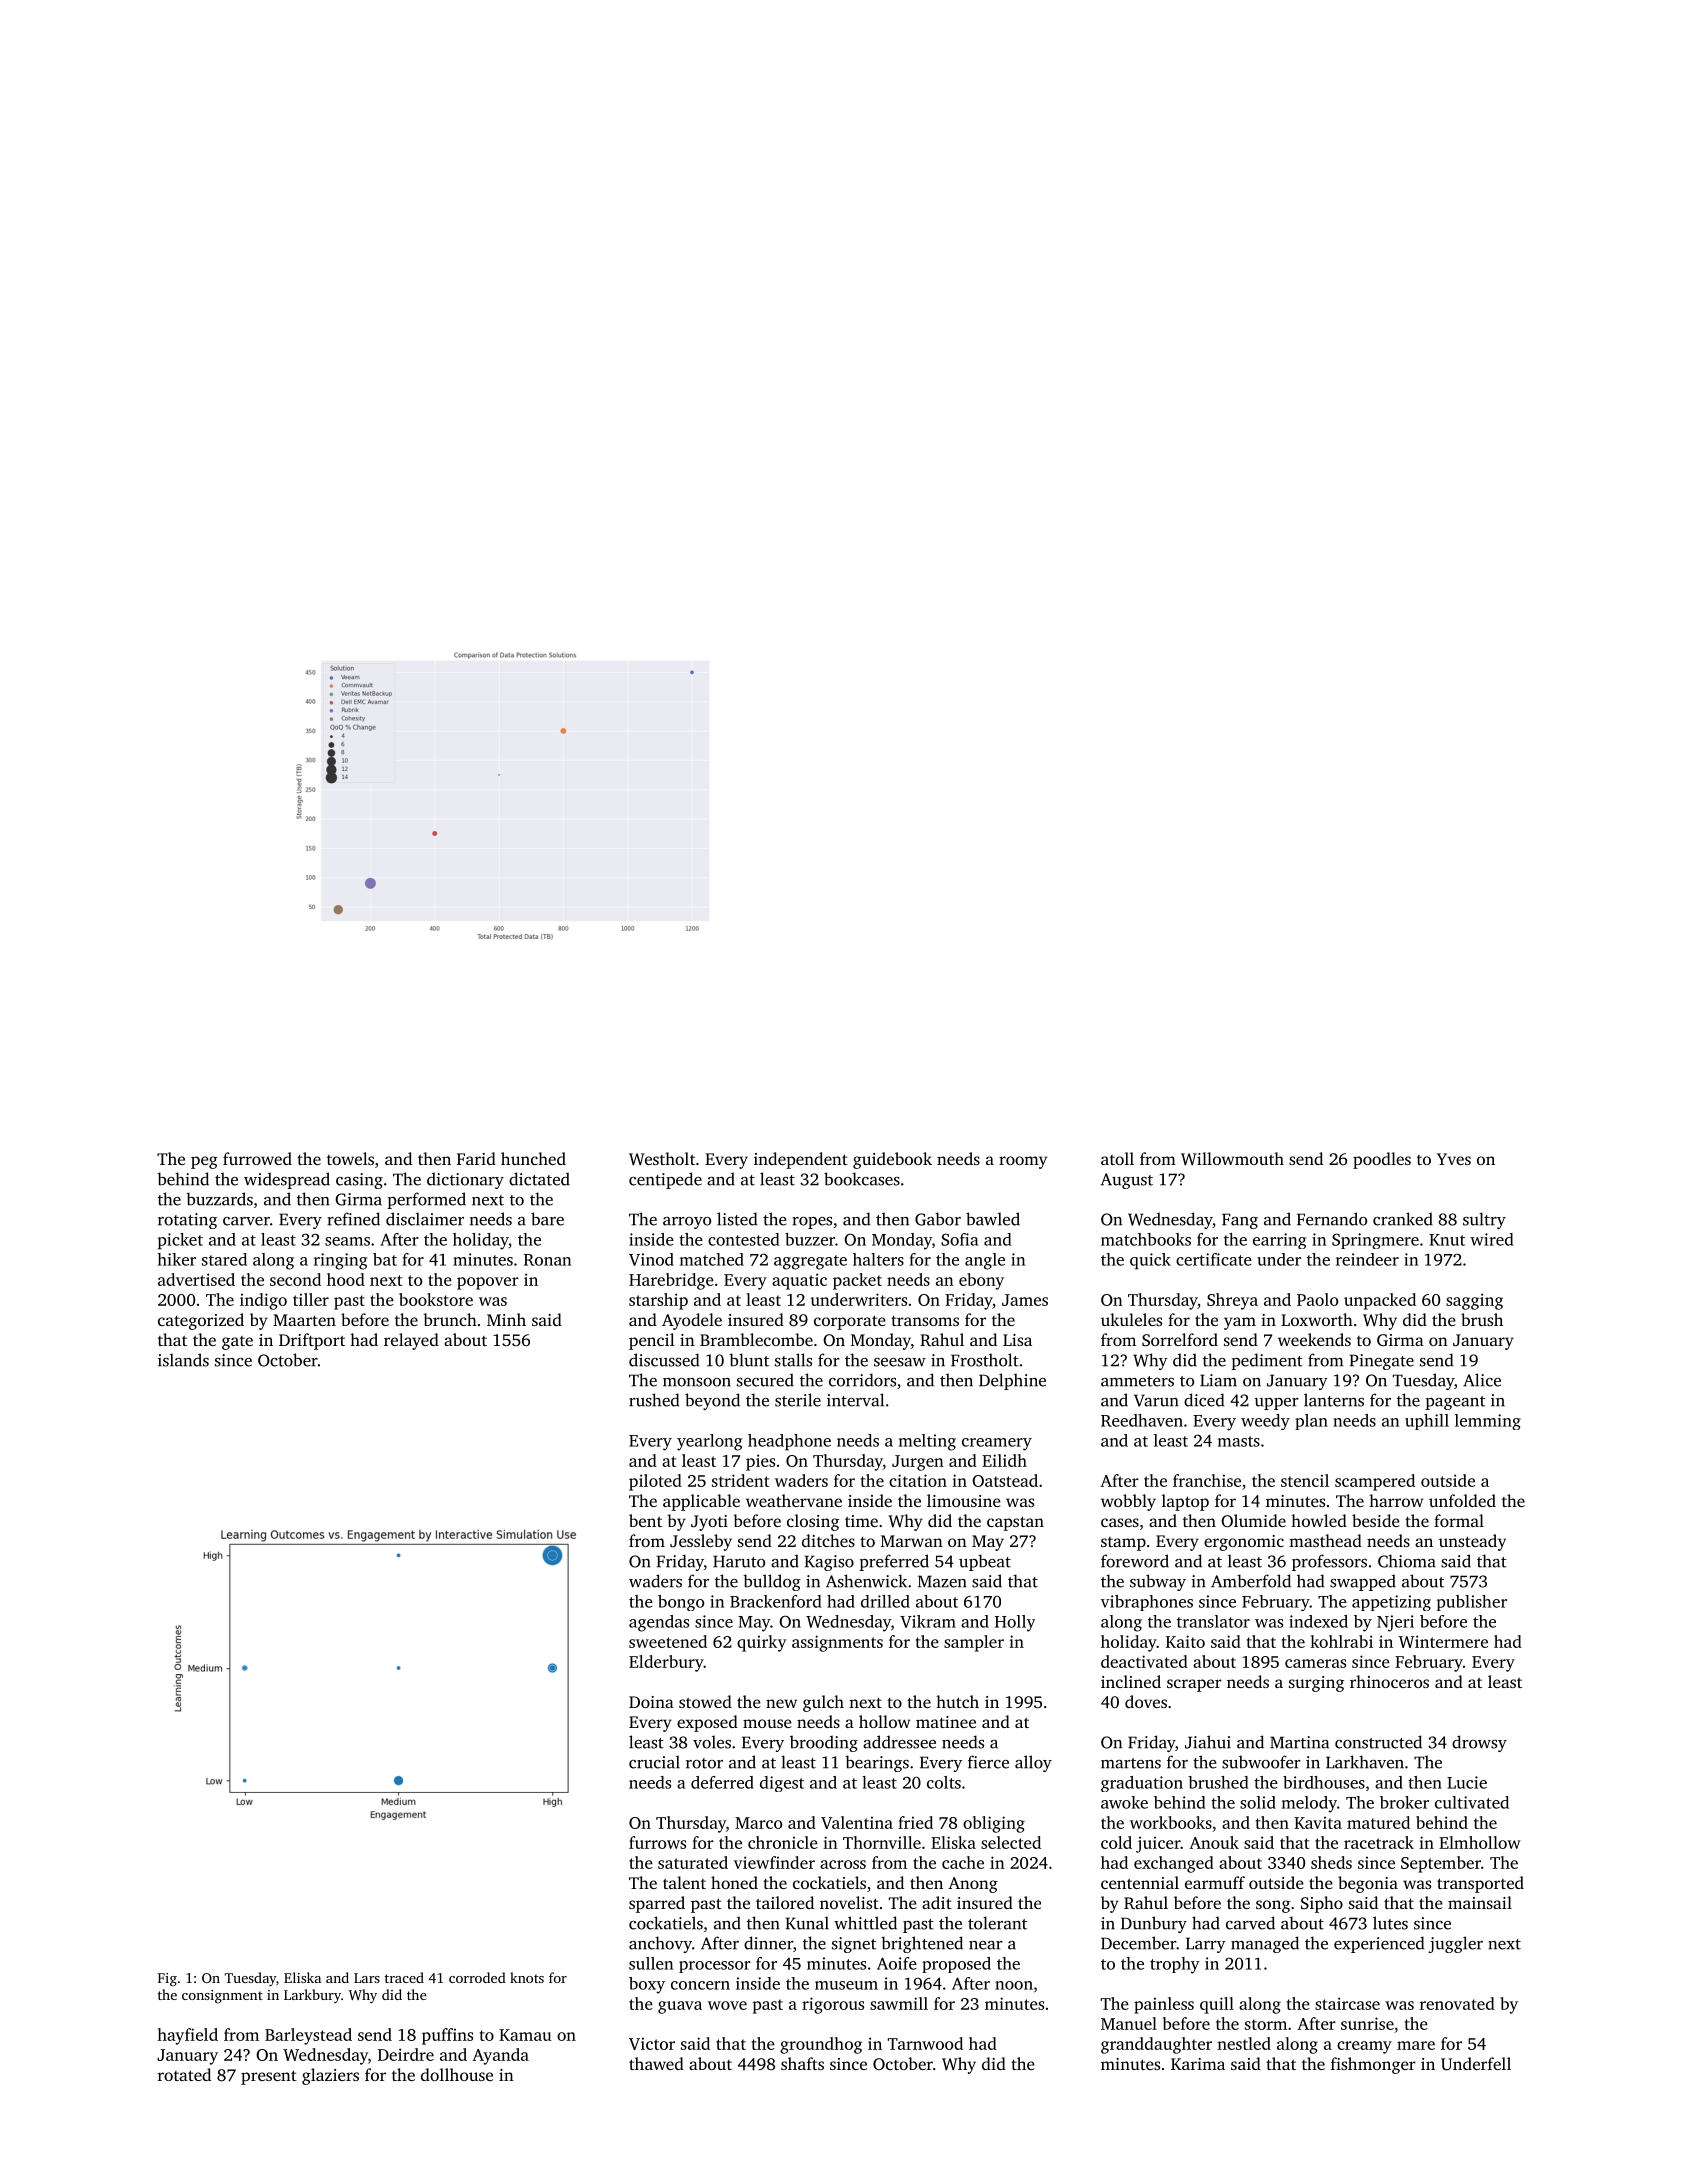 This image has width=1683, height=2178. Describe the element at coordinates (798, 1400) in the image. I see `sterile` at that location.
